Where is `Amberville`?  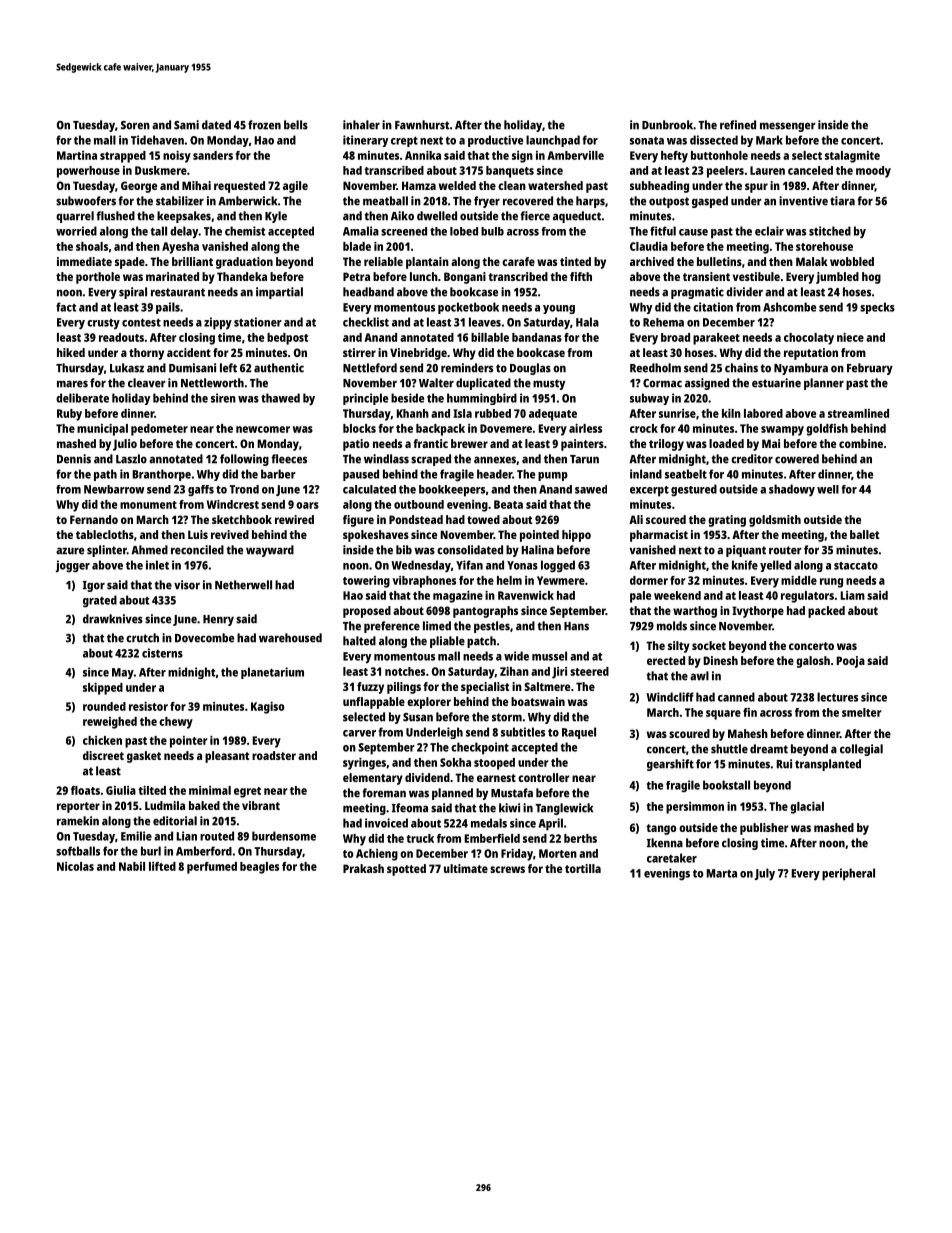 Amberville is located at coordinates (575, 155).
